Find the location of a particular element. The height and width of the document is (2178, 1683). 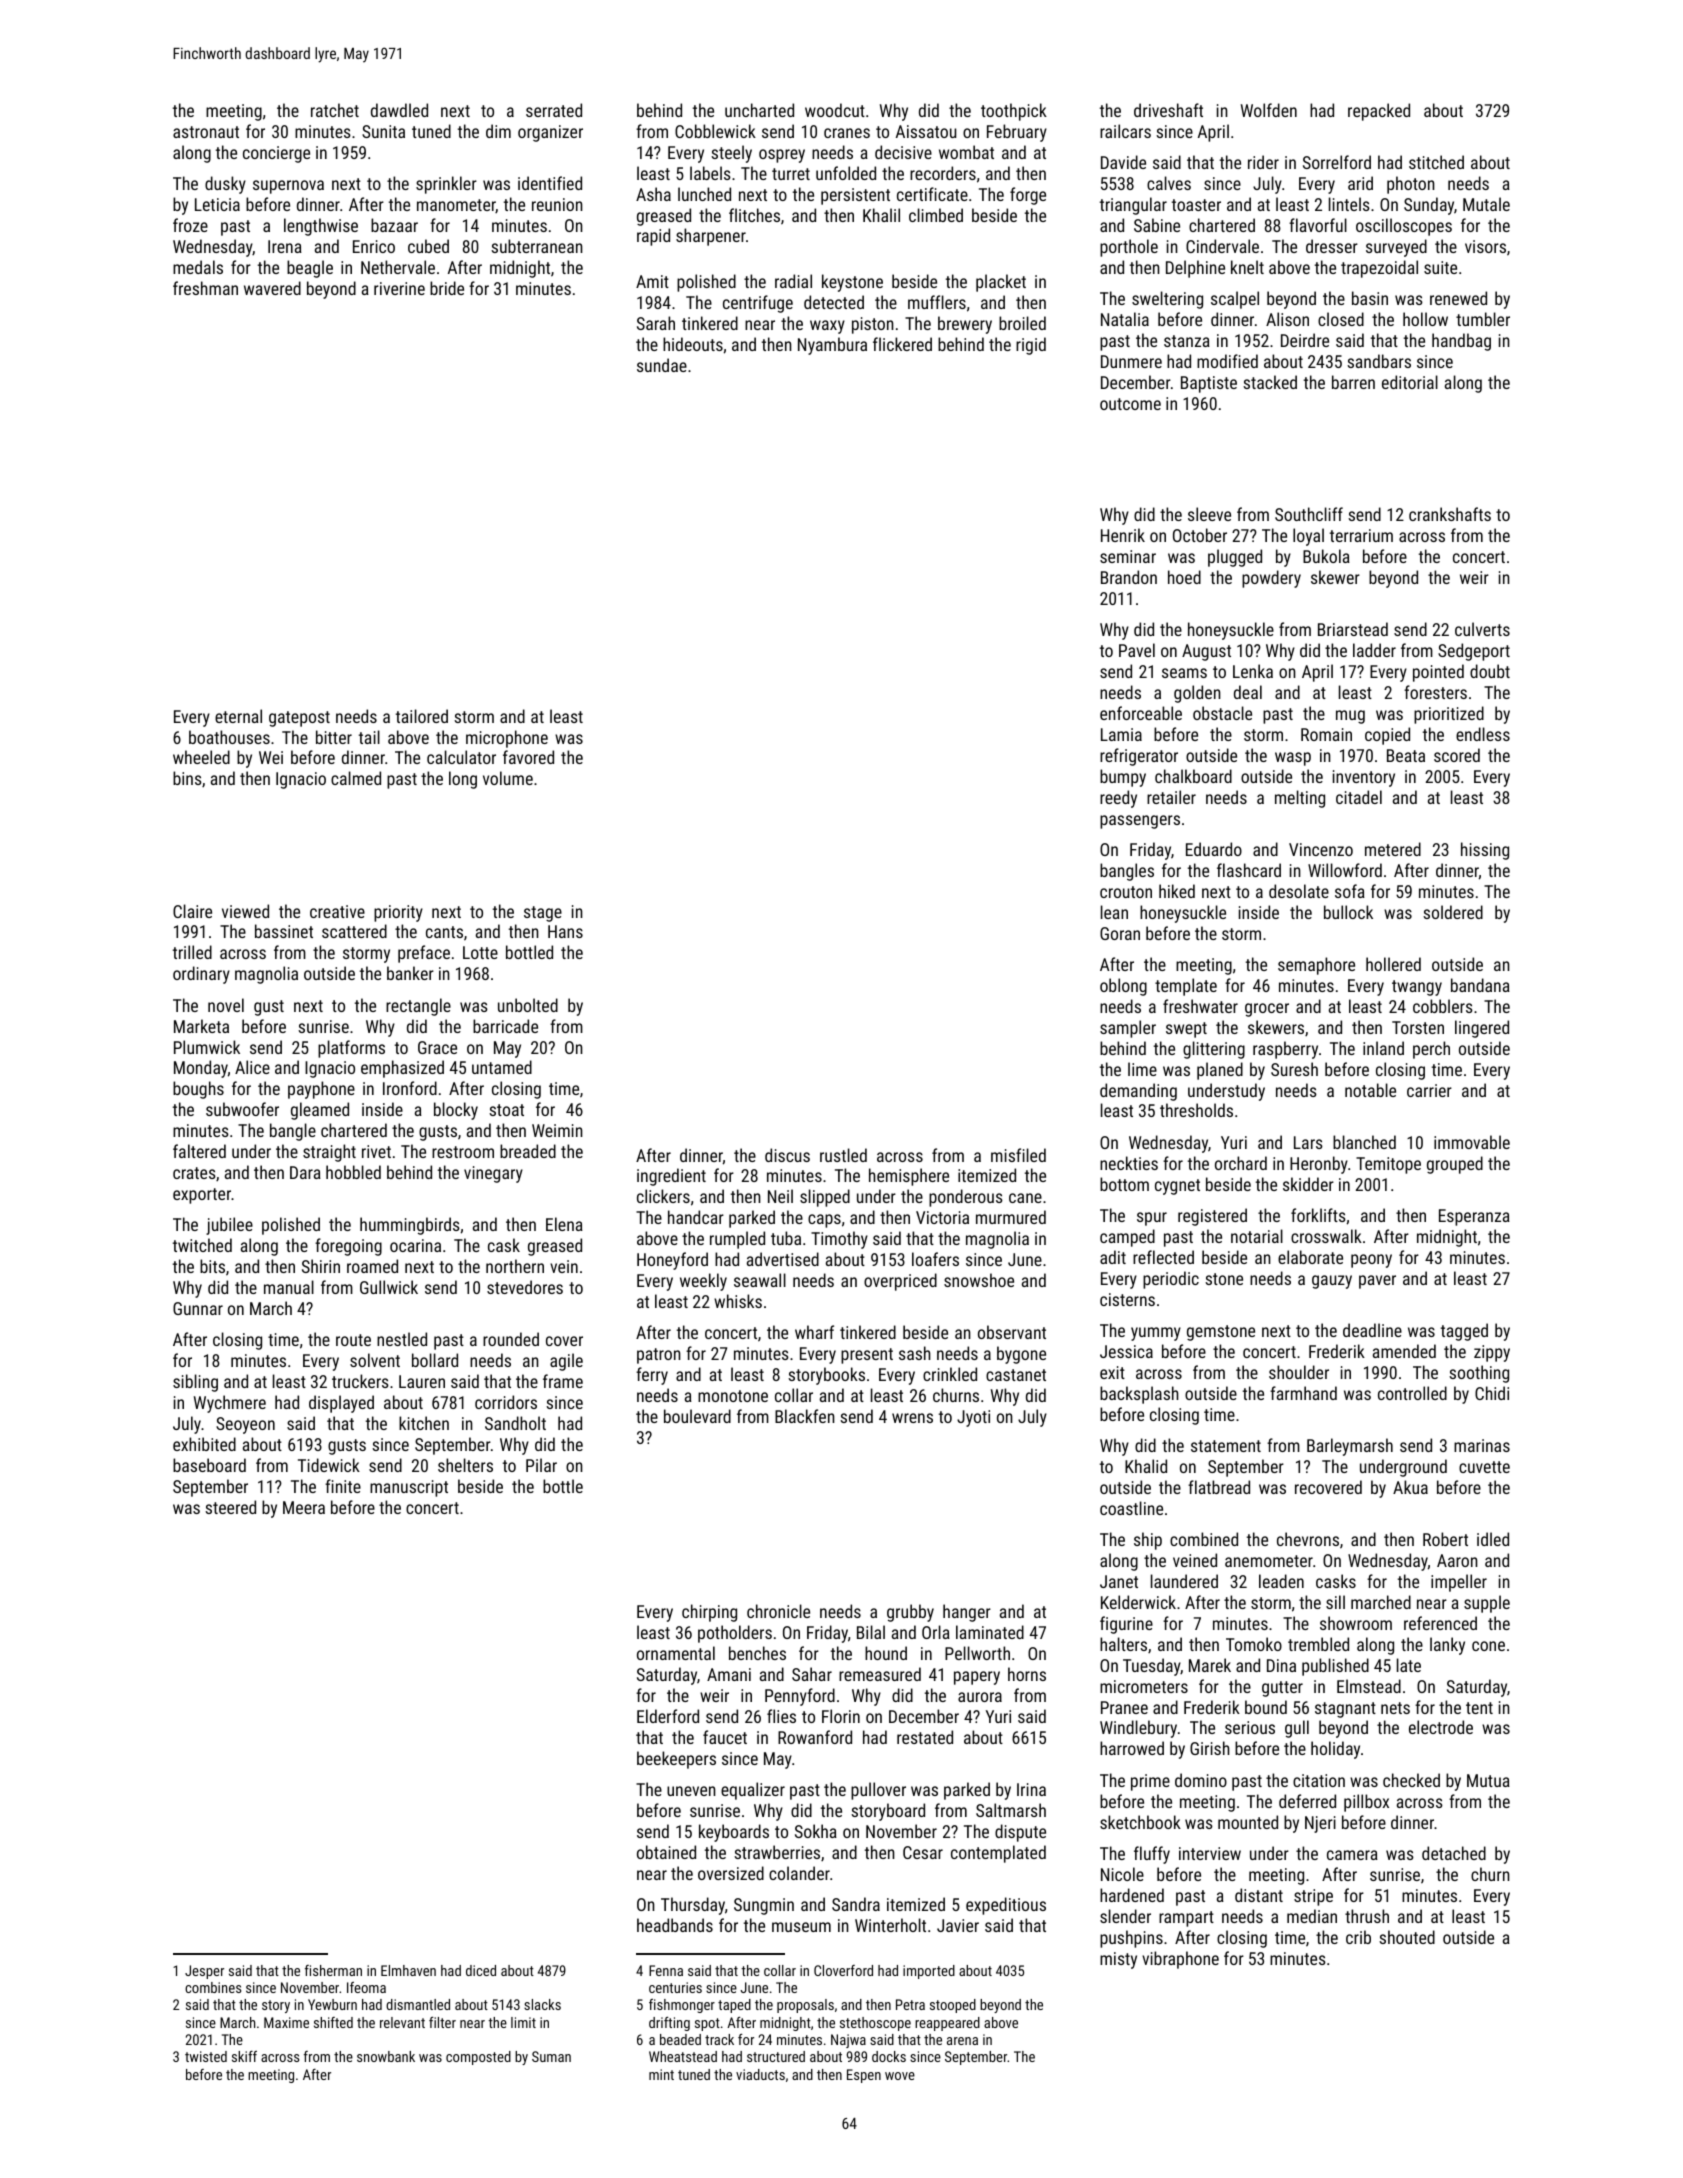

placket is located at coordinates (1001, 283).
